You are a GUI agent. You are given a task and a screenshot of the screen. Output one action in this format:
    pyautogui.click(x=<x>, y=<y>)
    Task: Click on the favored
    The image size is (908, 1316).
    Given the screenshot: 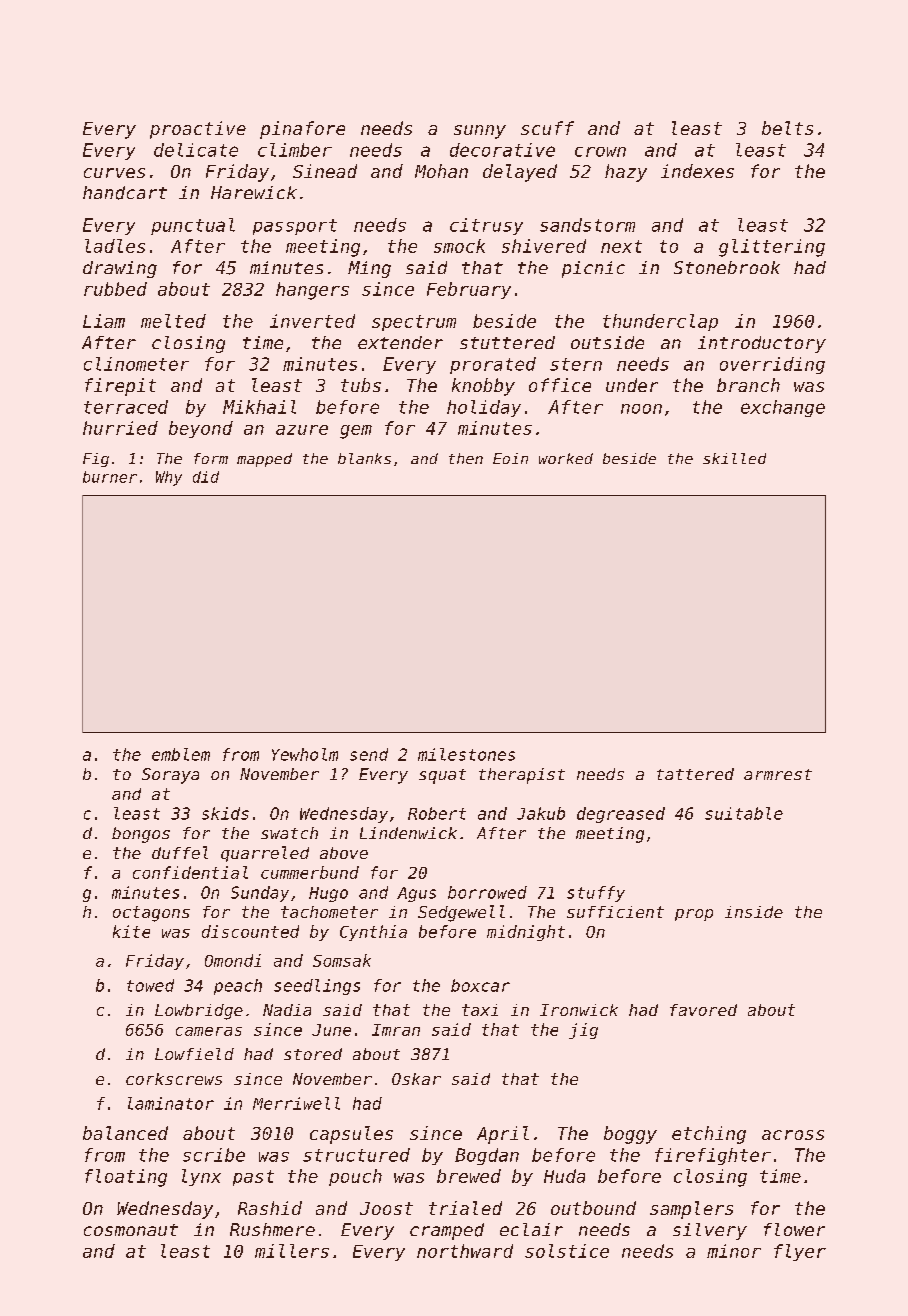 What is the action you would take?
    pyautogui.click(x=703, y=1010)
